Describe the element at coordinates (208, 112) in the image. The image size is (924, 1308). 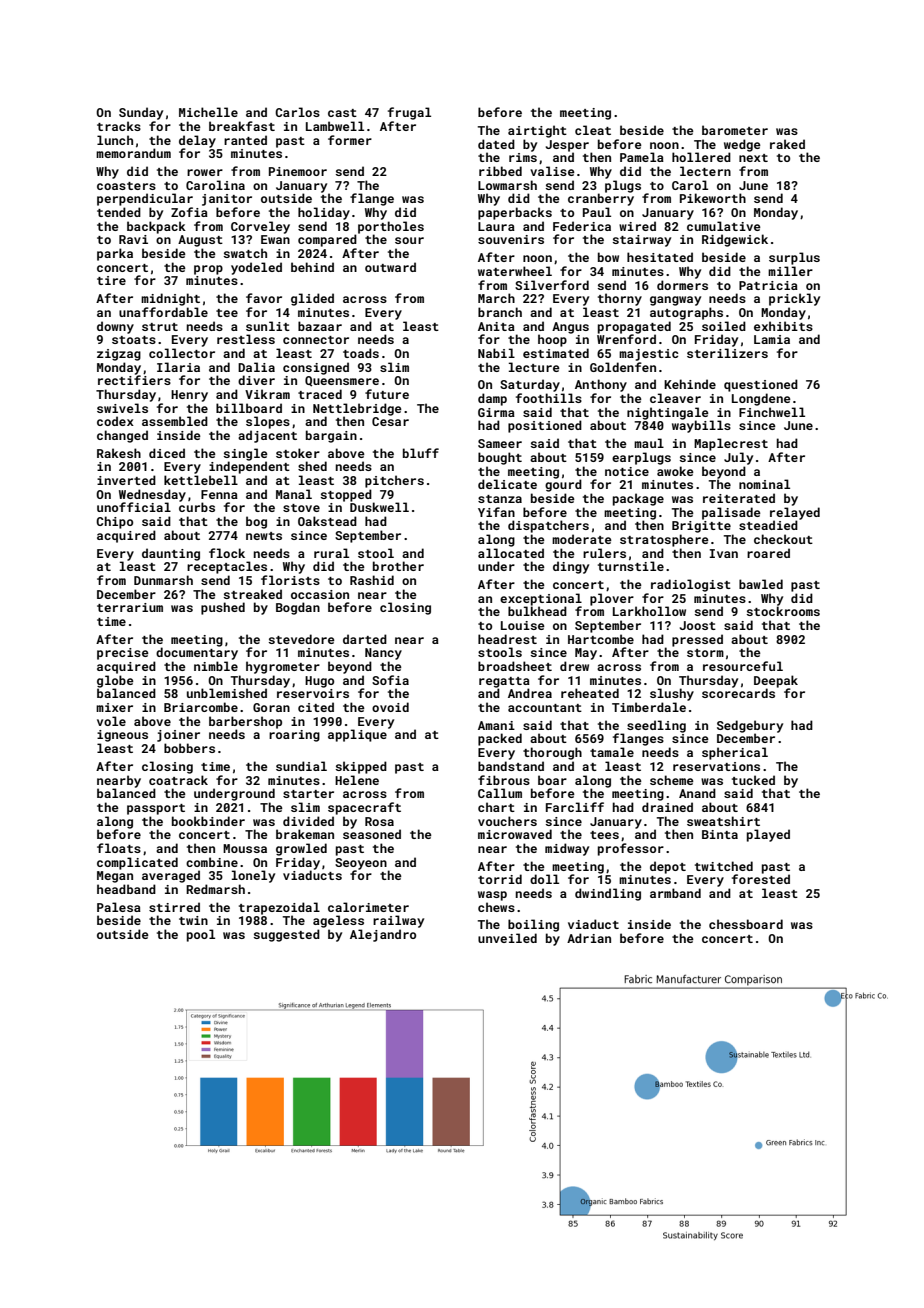
I see `Michelle` at that location.
